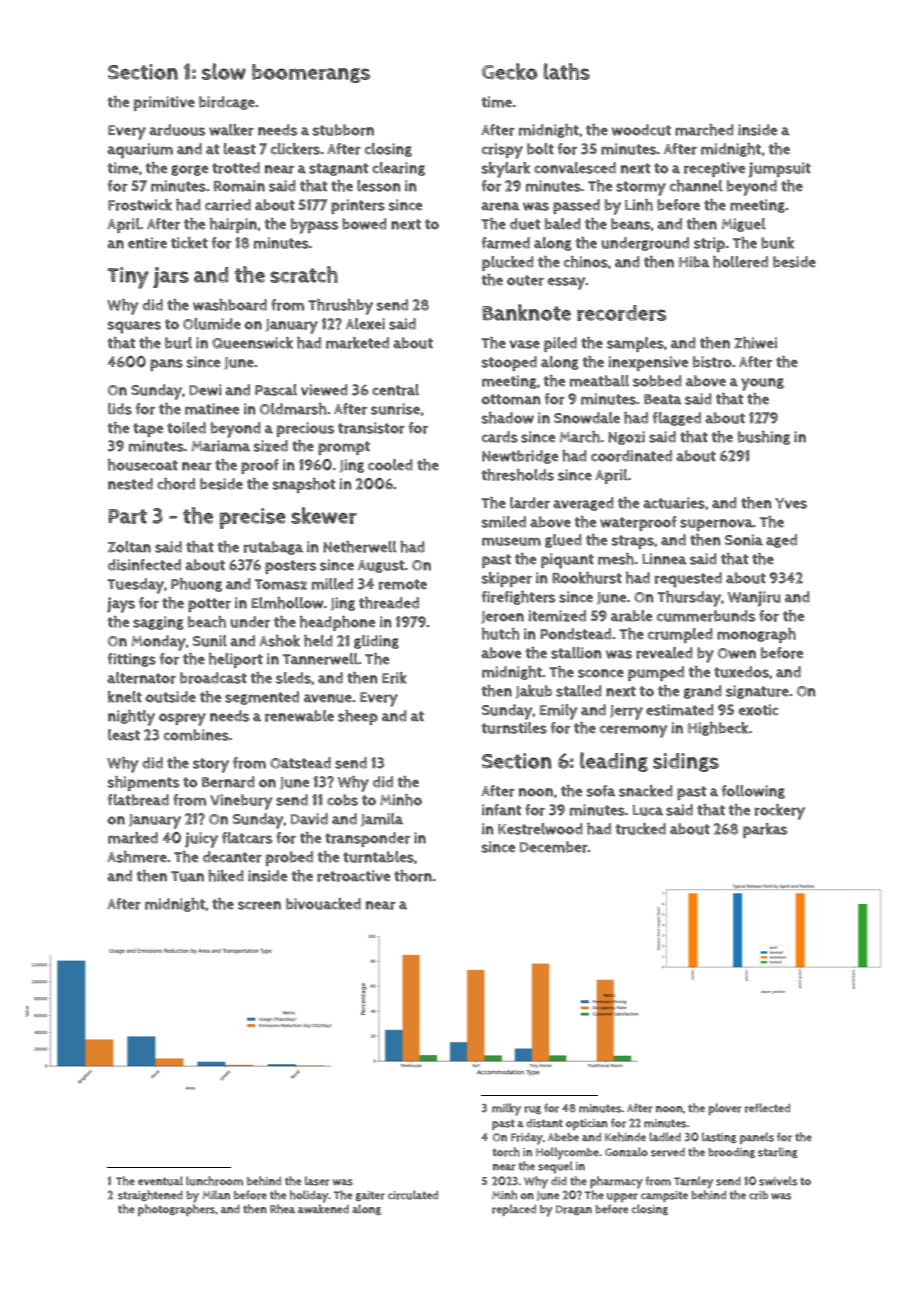 Image resolution: width=924 pixels, height=1308 pixels. Describe the element at coordinates (376, 642) in the screenshot. I see `gliding` at that location.
